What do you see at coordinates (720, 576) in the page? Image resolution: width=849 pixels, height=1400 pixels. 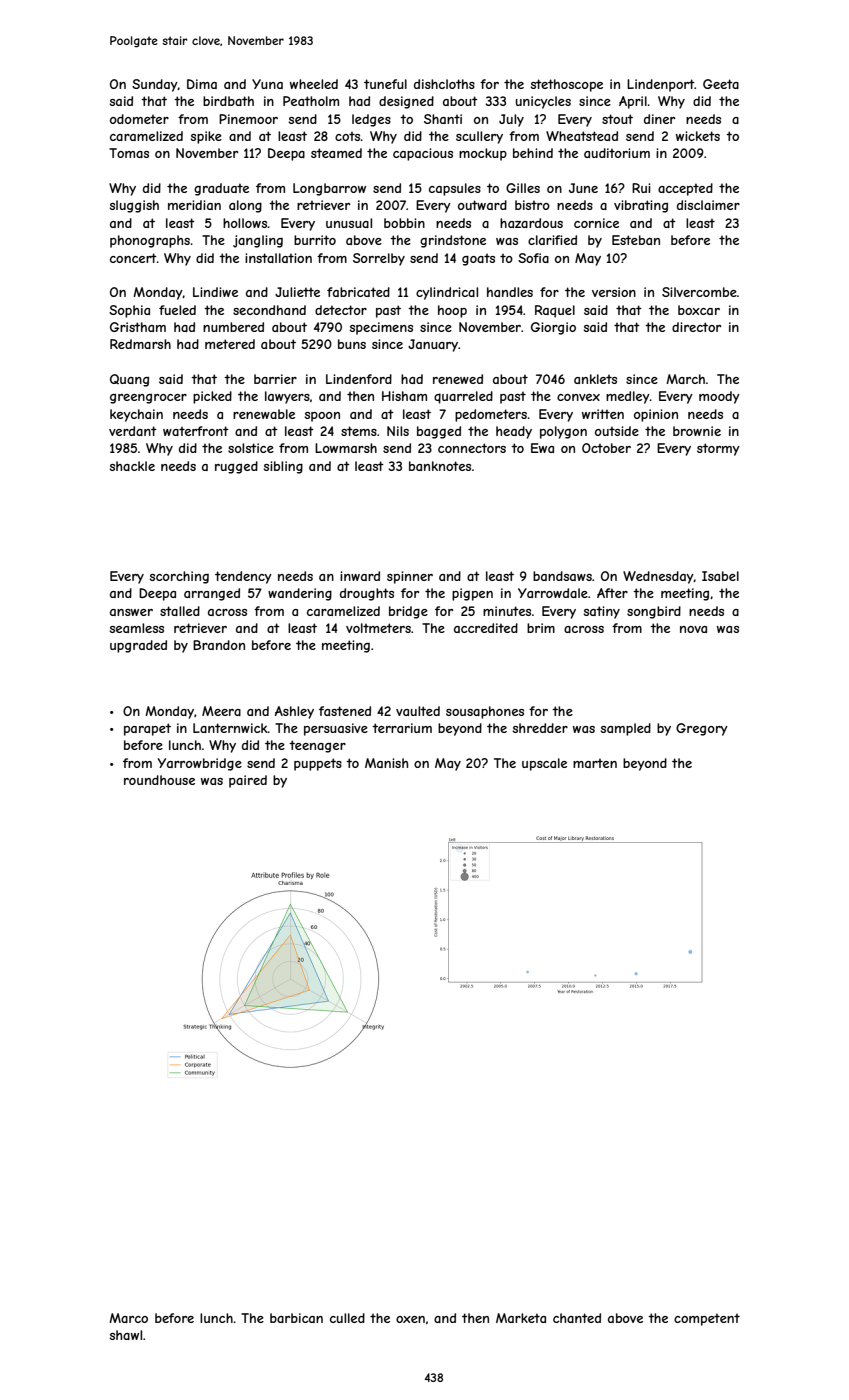 I see `Isabel` at bounding box center [720, 576].
